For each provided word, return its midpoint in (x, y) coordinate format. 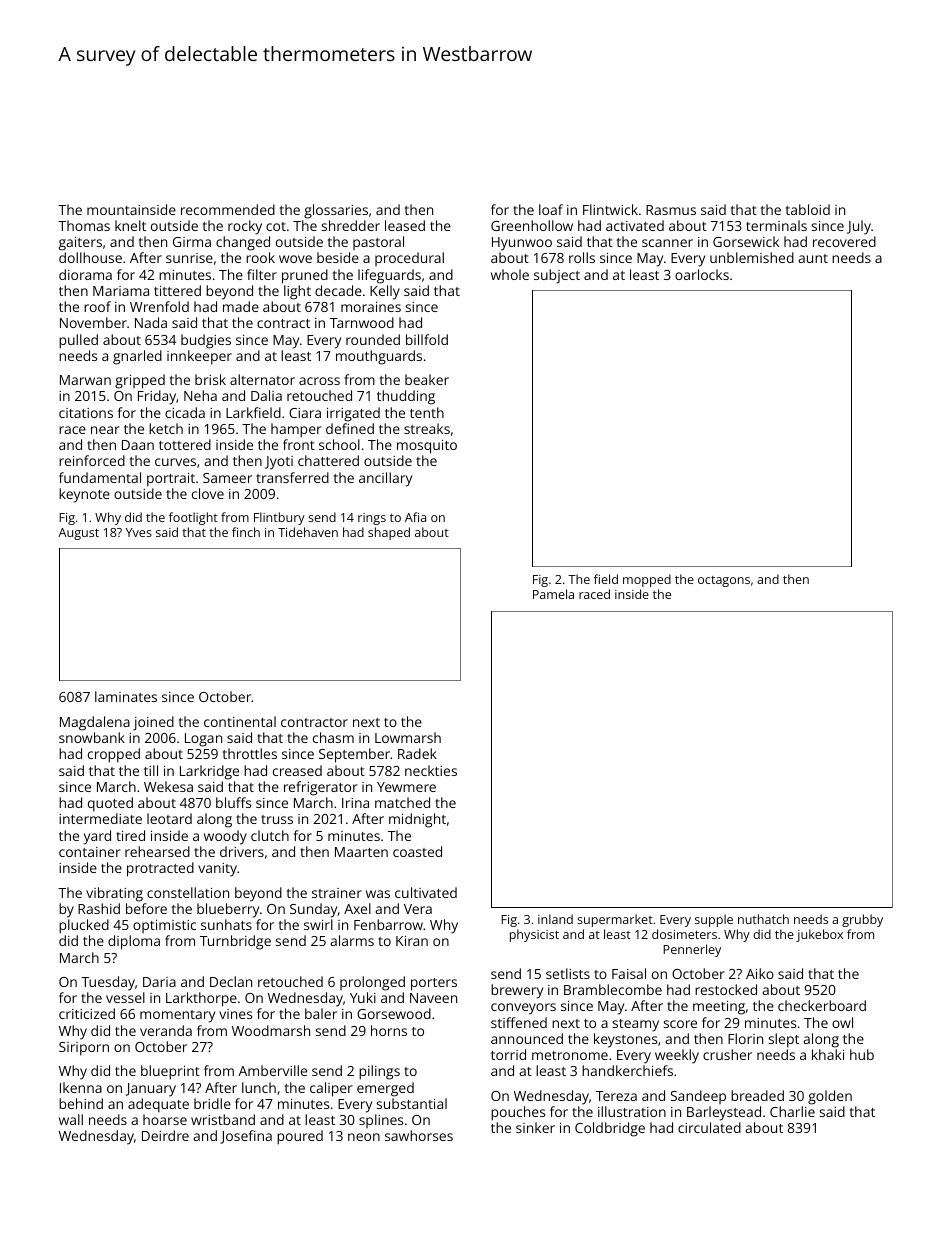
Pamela (553, 594)
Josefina (246, 1137)
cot (276, 226)
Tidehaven (308, 532)
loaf (551, 209)
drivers (242, 851)
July (859, 227)
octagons (724, 581)
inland (555, 919)
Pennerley (692, 950)
